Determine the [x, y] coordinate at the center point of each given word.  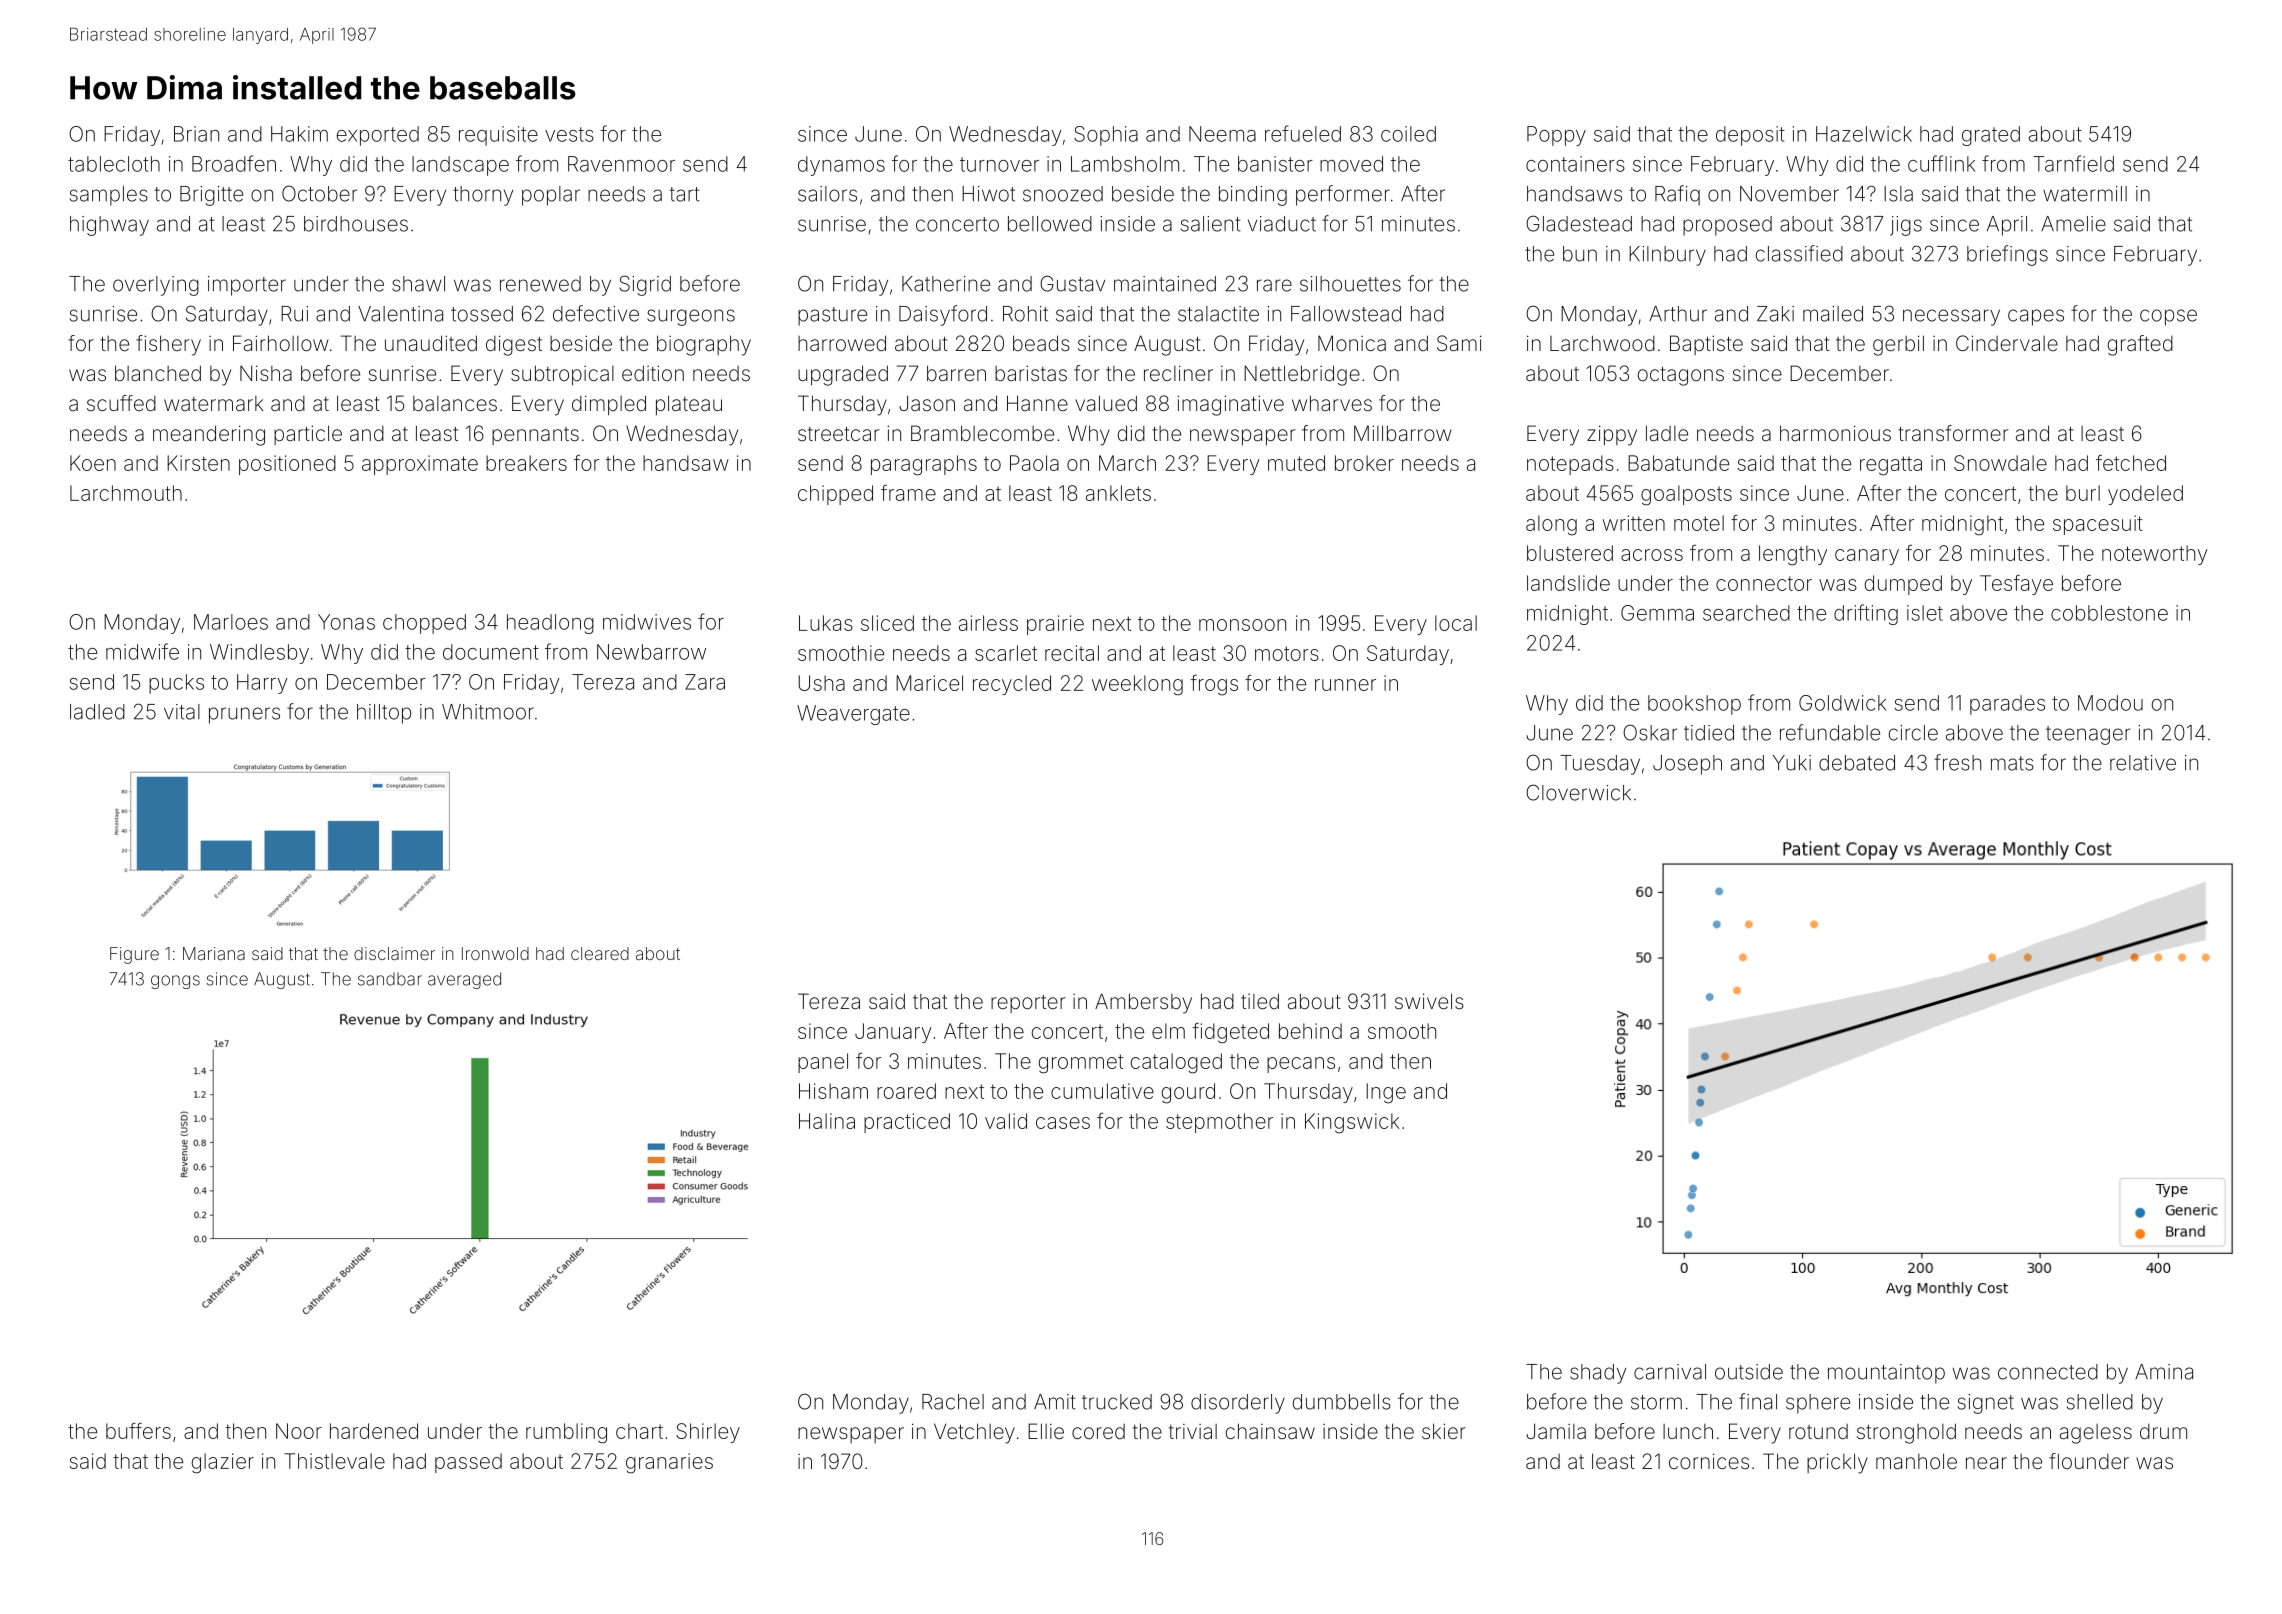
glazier [223, 1463]
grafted [2140, 345]
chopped [424, 624]
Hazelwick [1864, 134]
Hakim [299, 134]
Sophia [1106, 136]
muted [1296, 463]
